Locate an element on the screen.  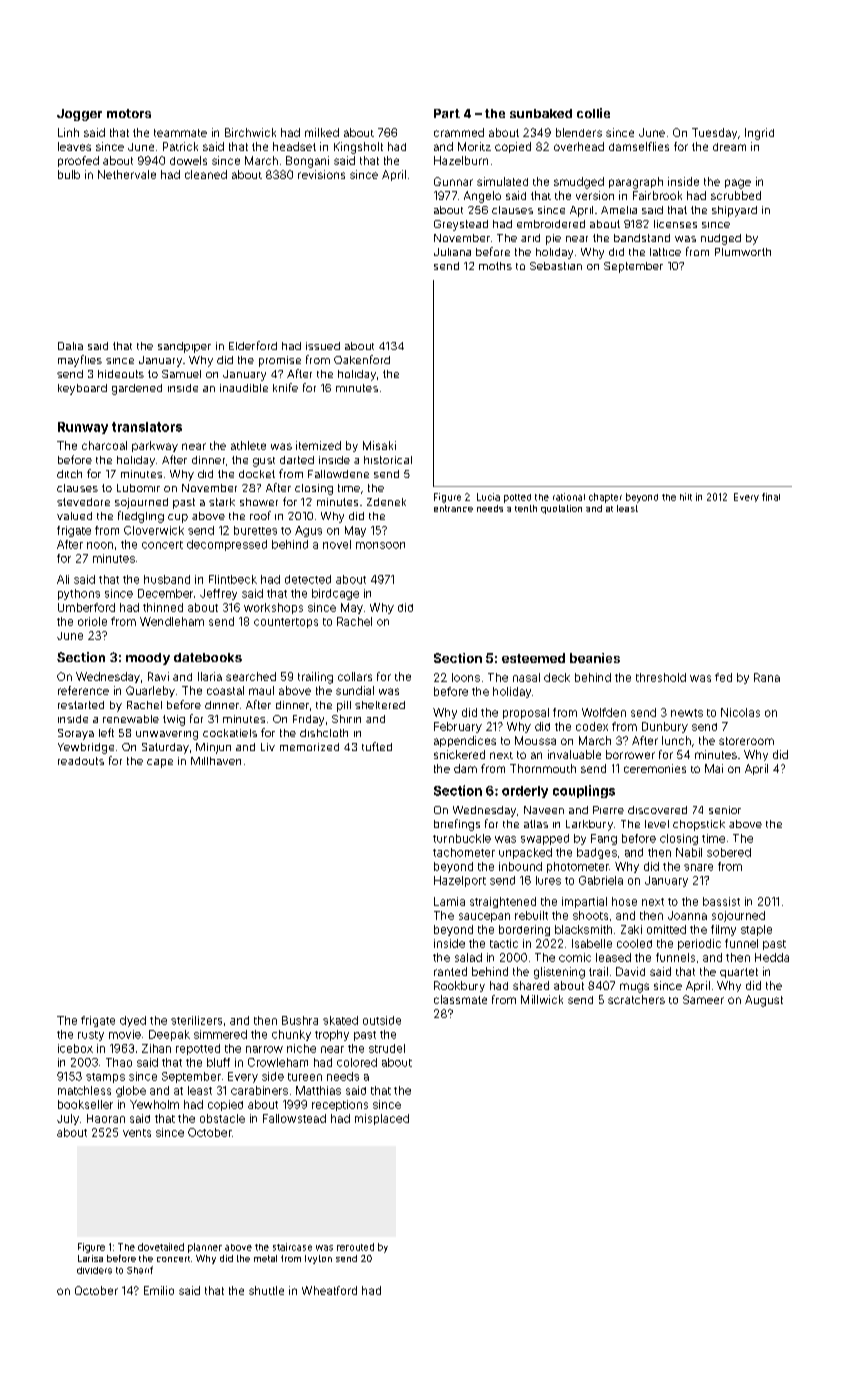
motors is located at coordinates (129, 113).
